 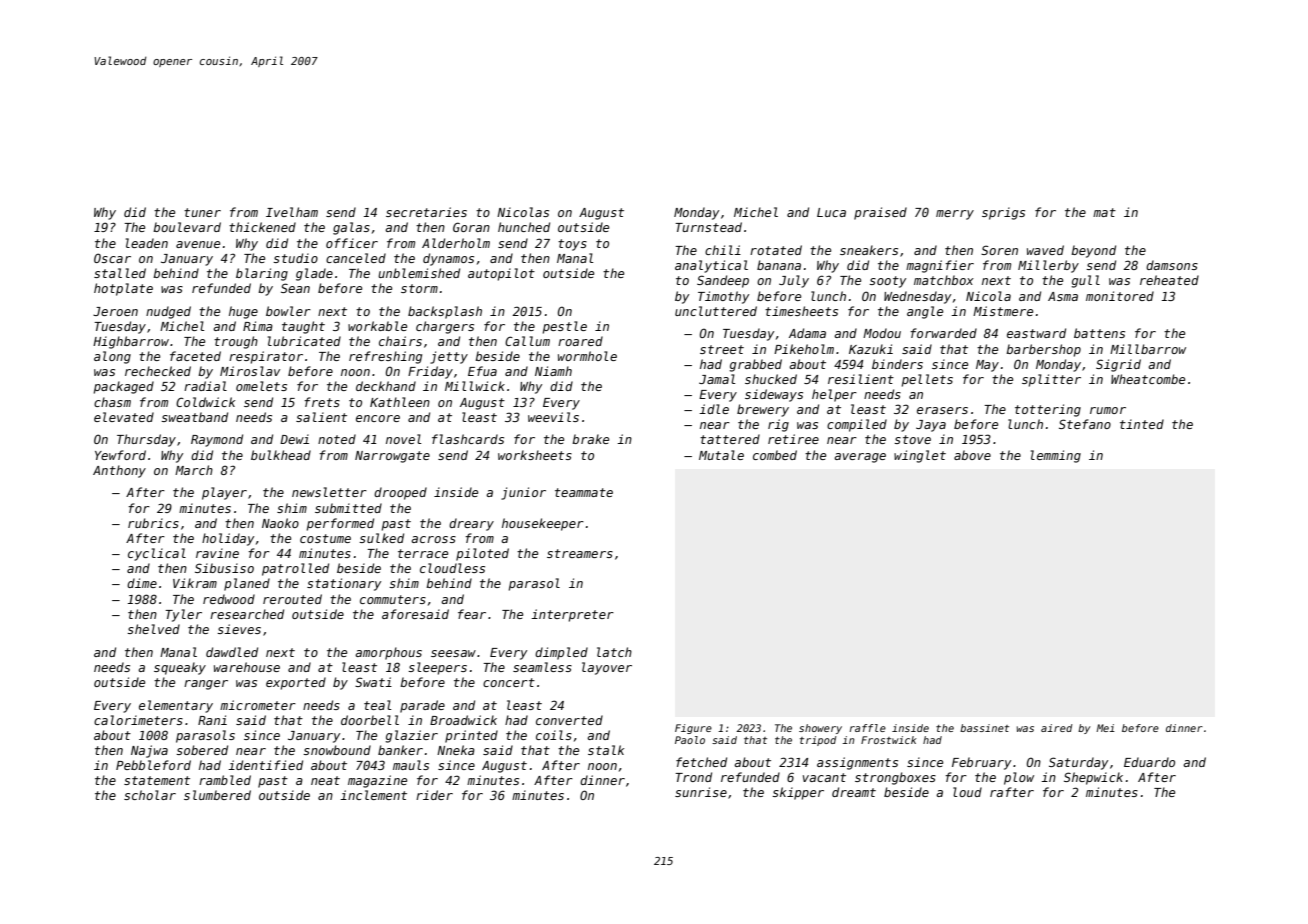 What do you see at coordinates (714, 409) in the screenshot?
I see `idle` at bounding box center [714, 409].
